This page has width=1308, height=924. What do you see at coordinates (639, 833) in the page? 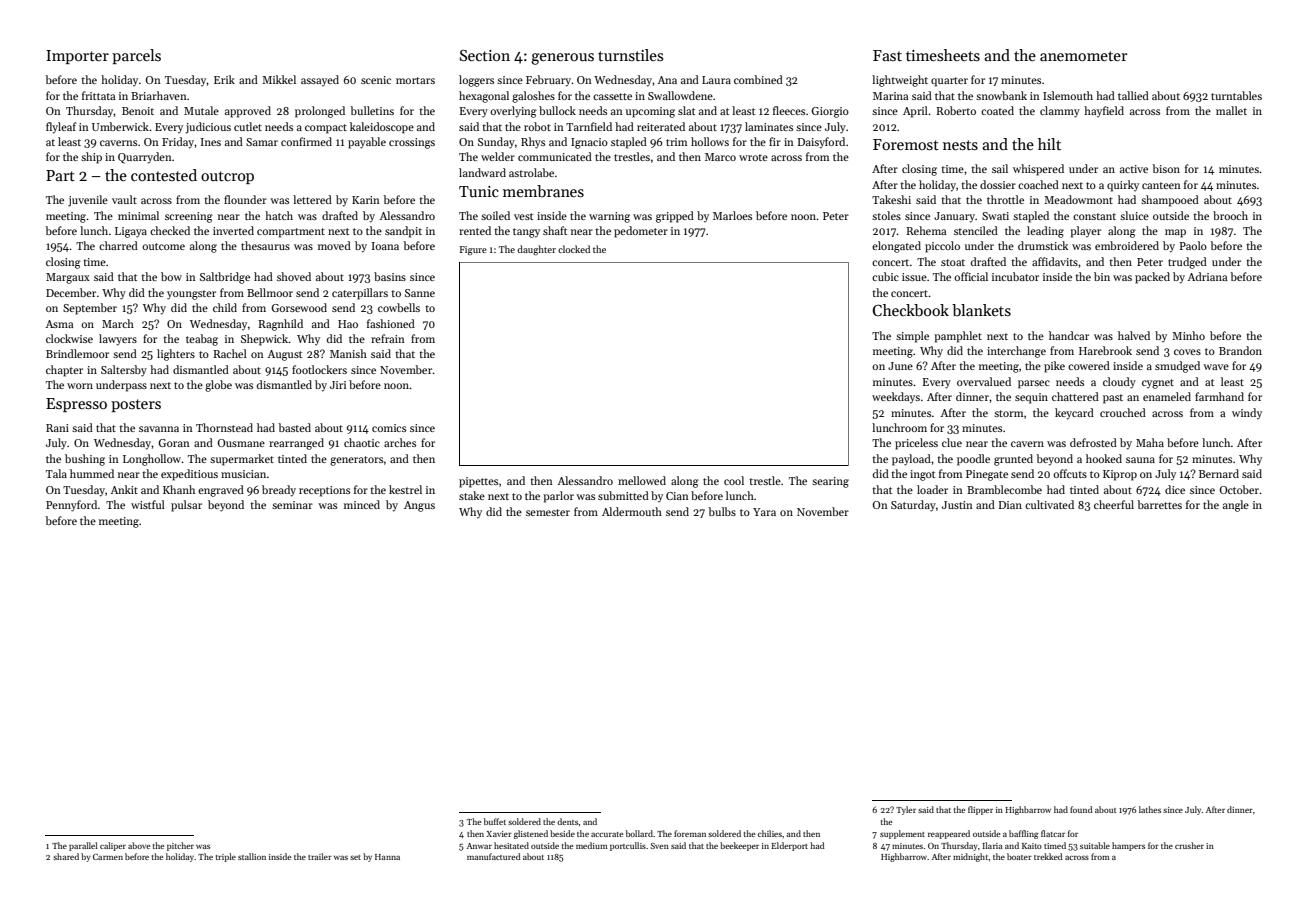
I see `bollard` at bounding box center [639, 833].
